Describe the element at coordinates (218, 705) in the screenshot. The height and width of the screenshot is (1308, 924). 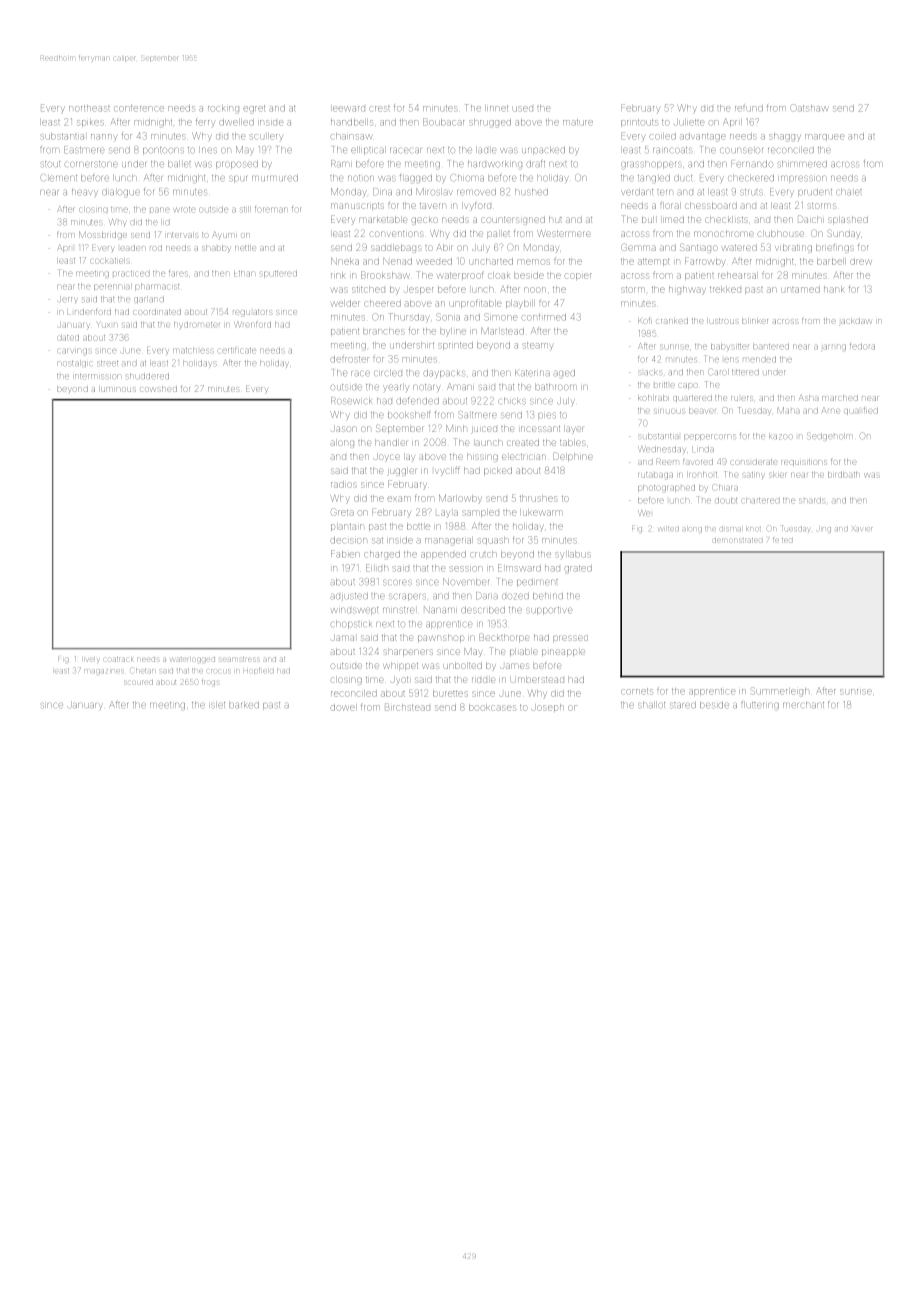
I see `islet` at that location.
